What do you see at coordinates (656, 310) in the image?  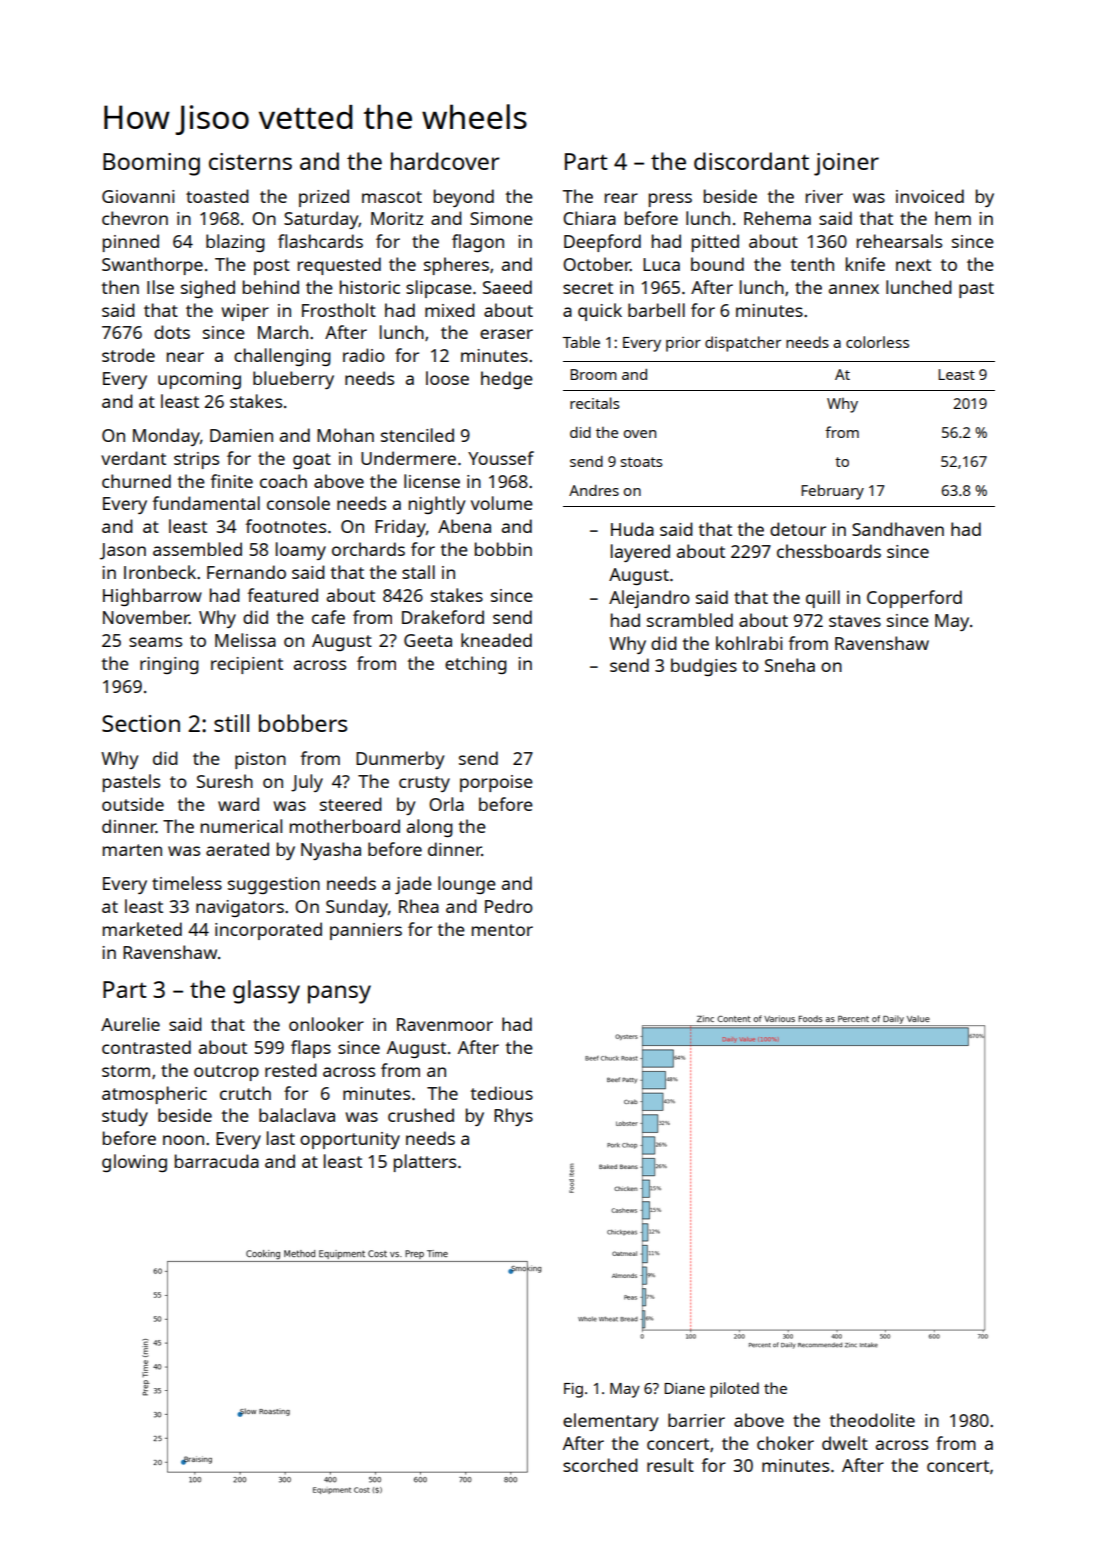 I see `barbell` at bounding box center [656, 310].
